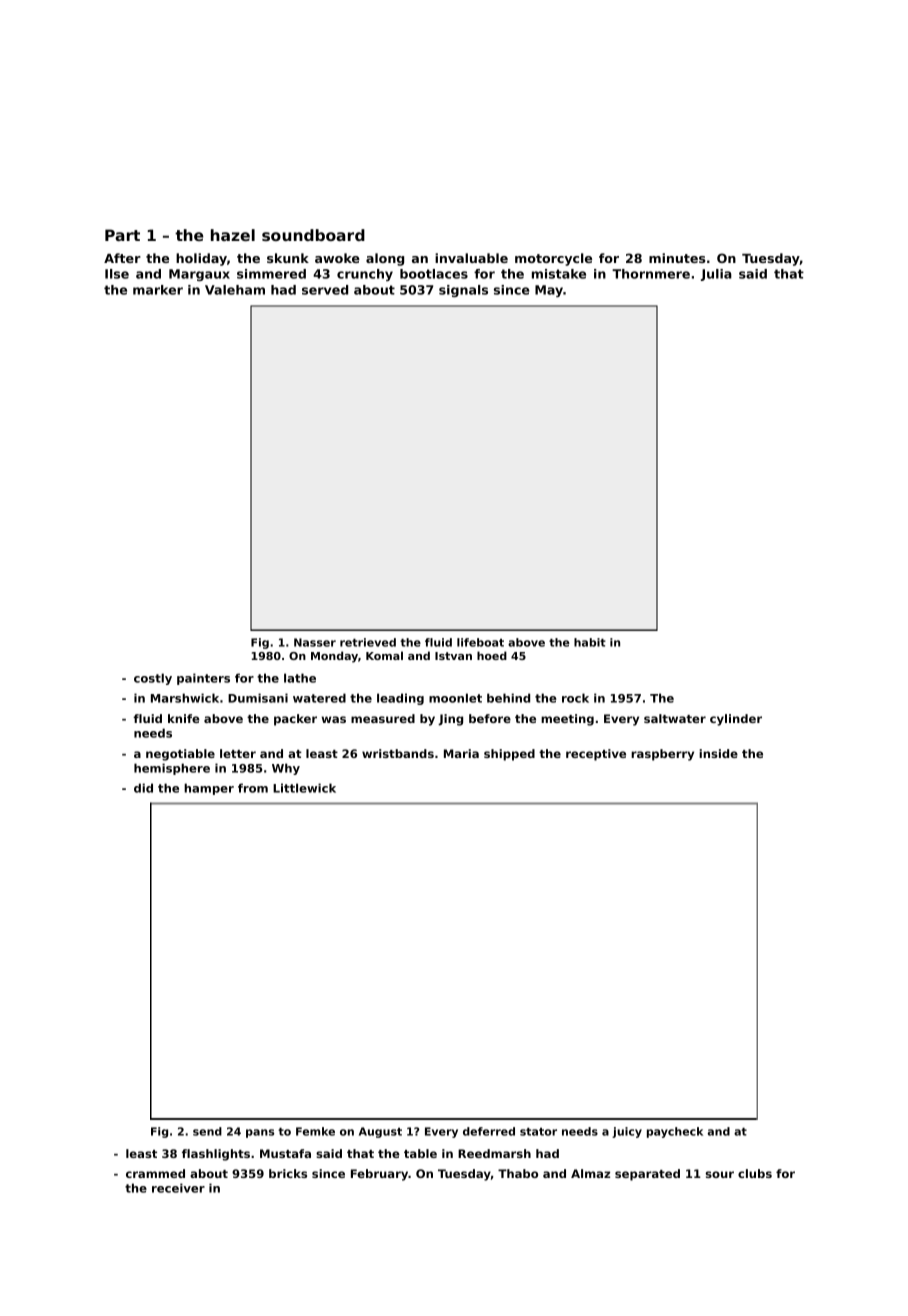 This screenshot has width=908, height=1316. Describe the element at coordinates (203, 679) in the screenshot. I see `painters` at that location.
